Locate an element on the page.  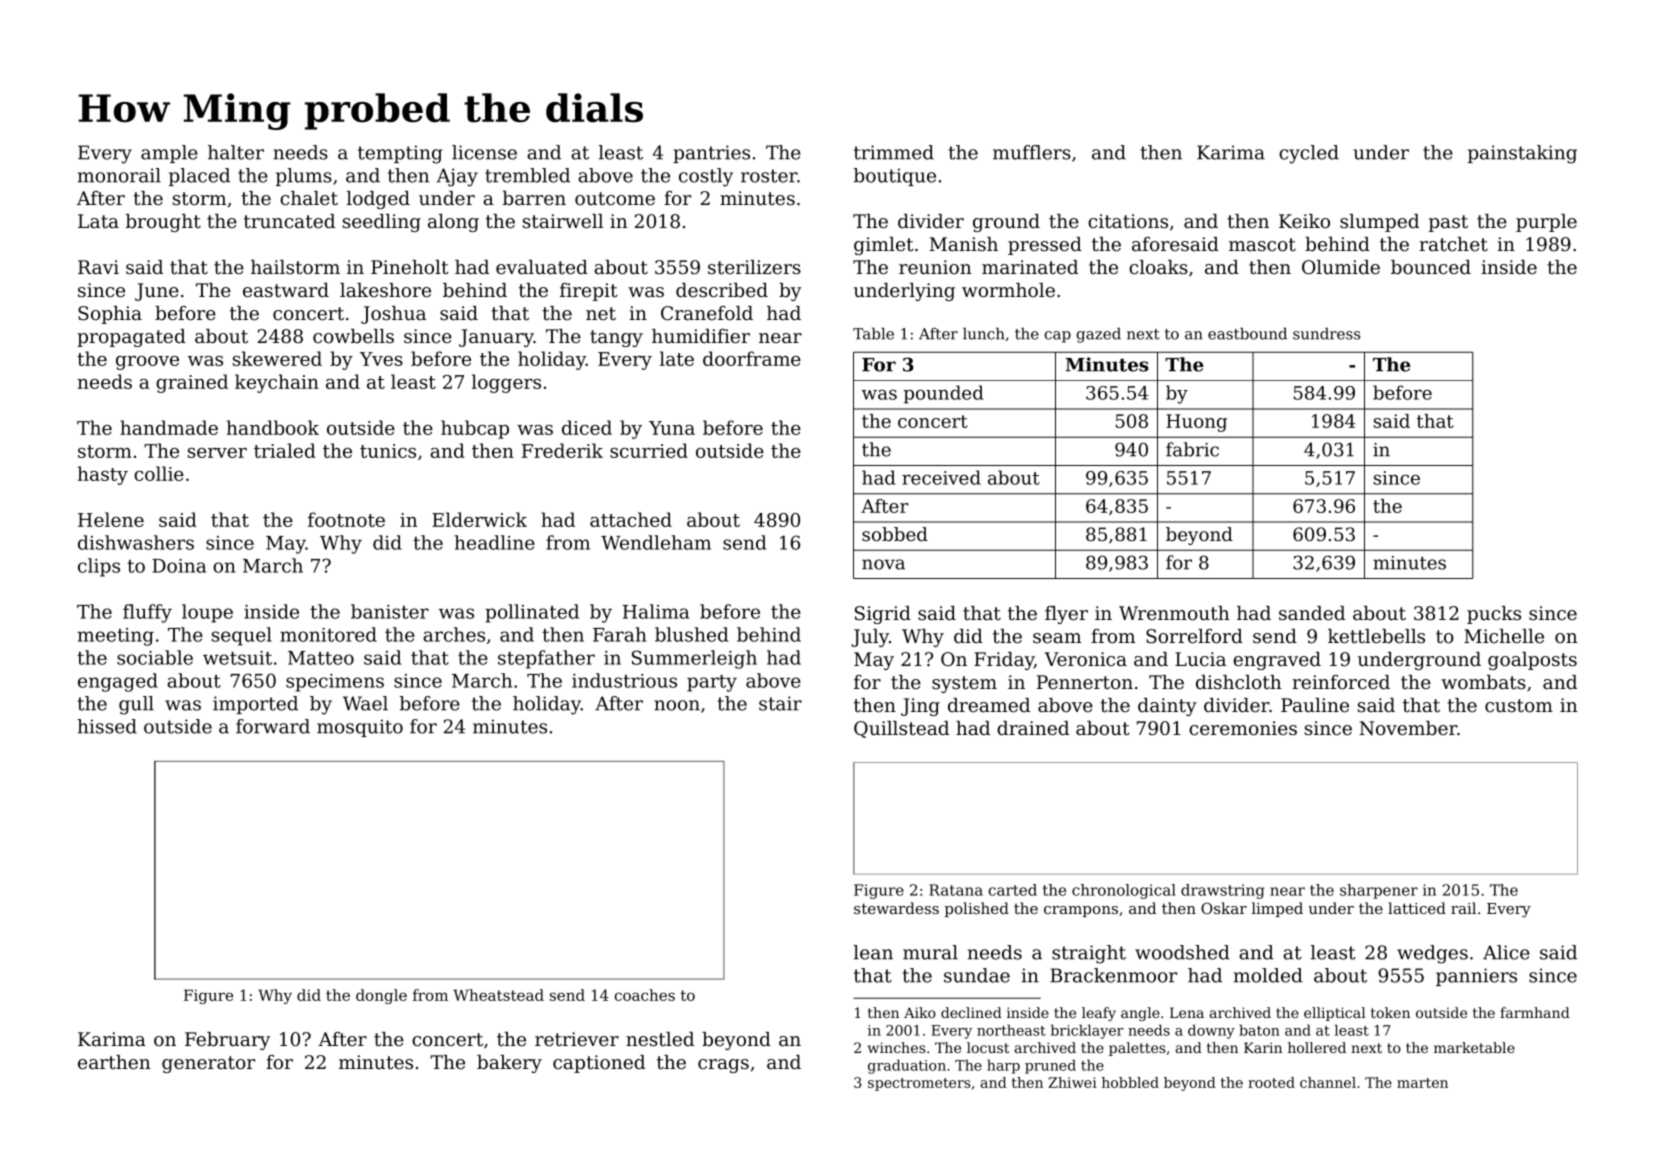
sterilizers is located at coordinates (754, 267).
